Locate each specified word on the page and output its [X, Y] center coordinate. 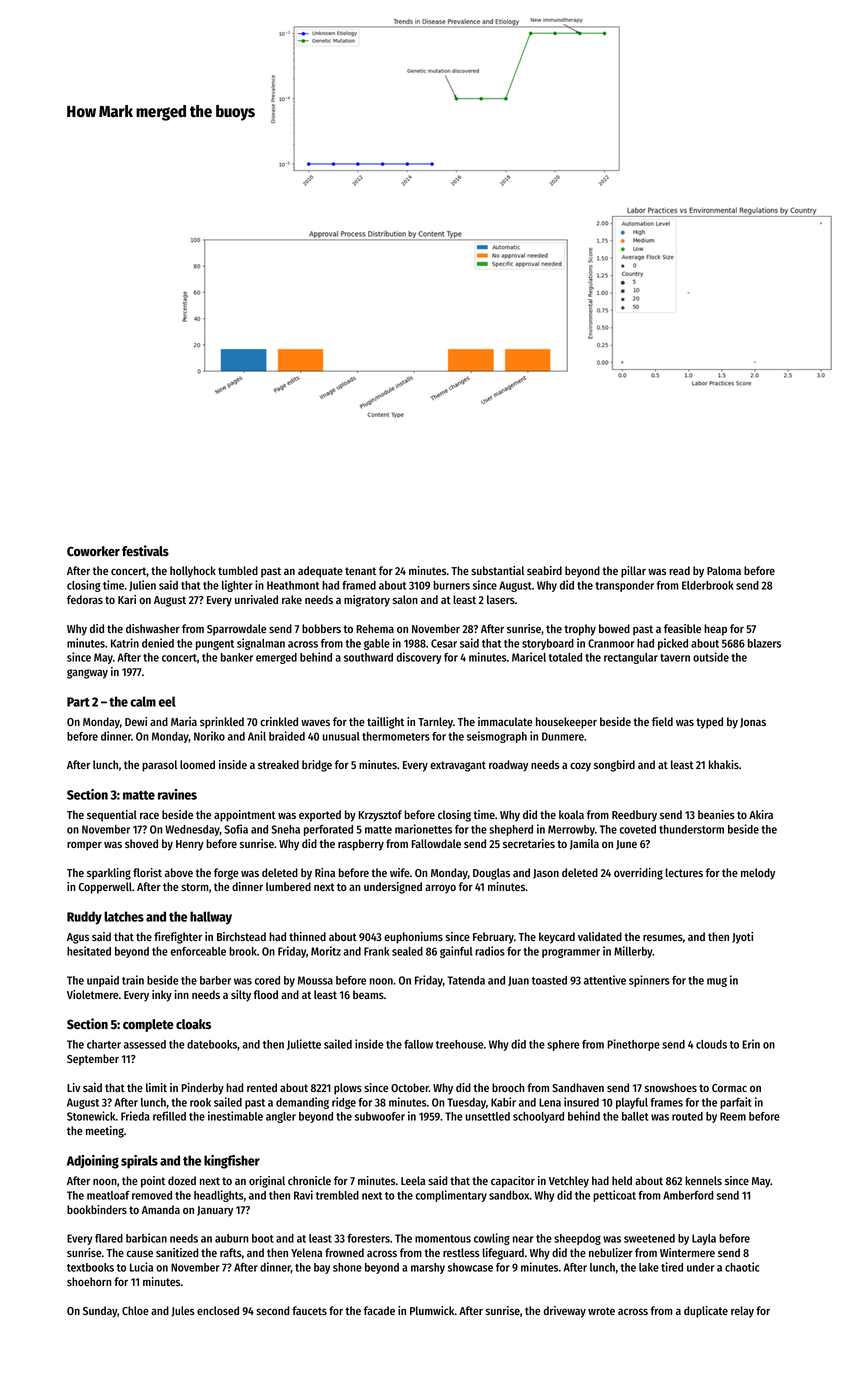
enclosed [218, 1310]
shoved [141, 843]
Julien [142, 585]
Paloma [724, 570]
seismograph [497, 737]
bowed [614, 628]
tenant [360, 571]
